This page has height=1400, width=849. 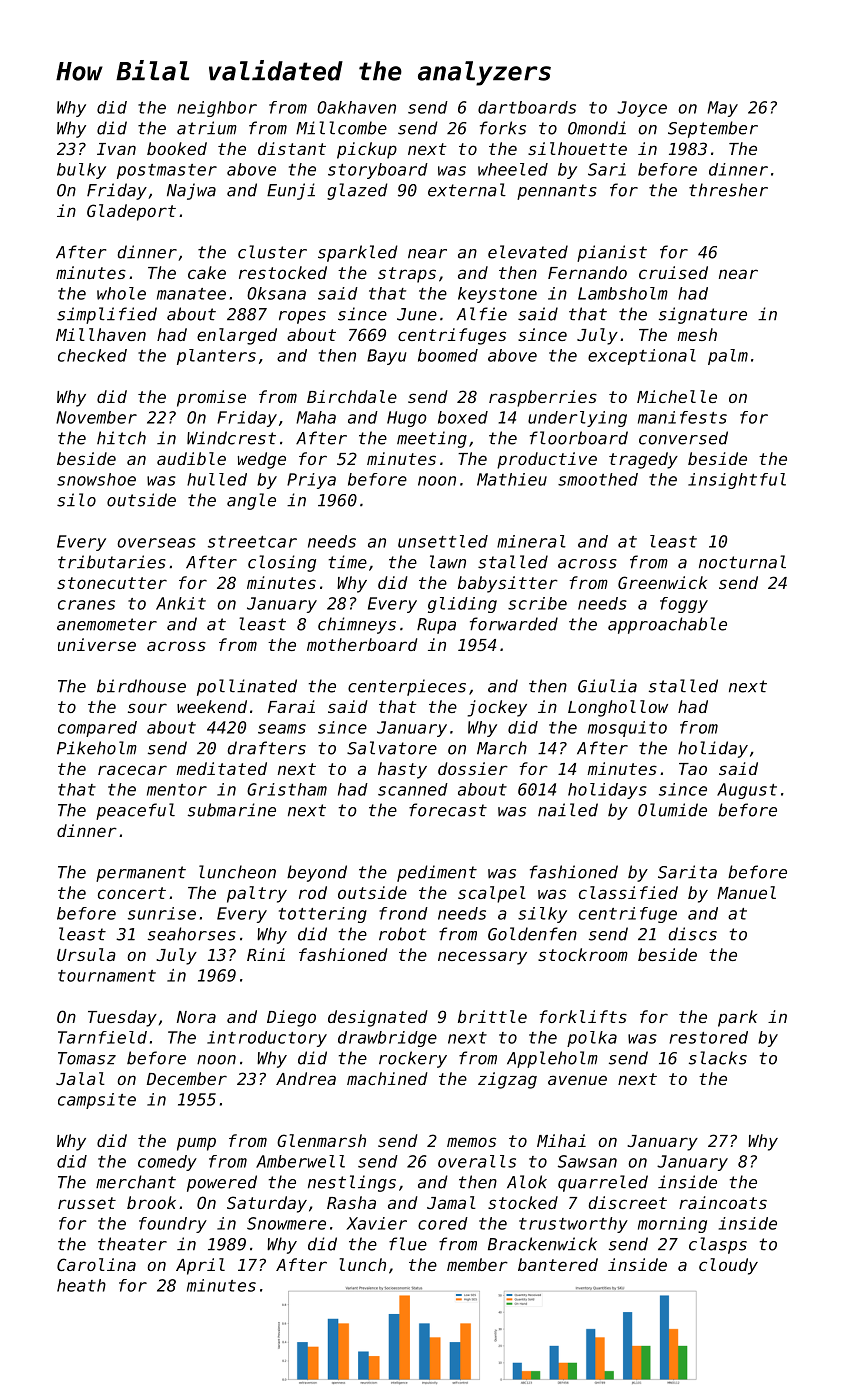 What do you see at coordinates (135, 811) in the page?
I see `peaceful` at bounding box center [135, 811].
